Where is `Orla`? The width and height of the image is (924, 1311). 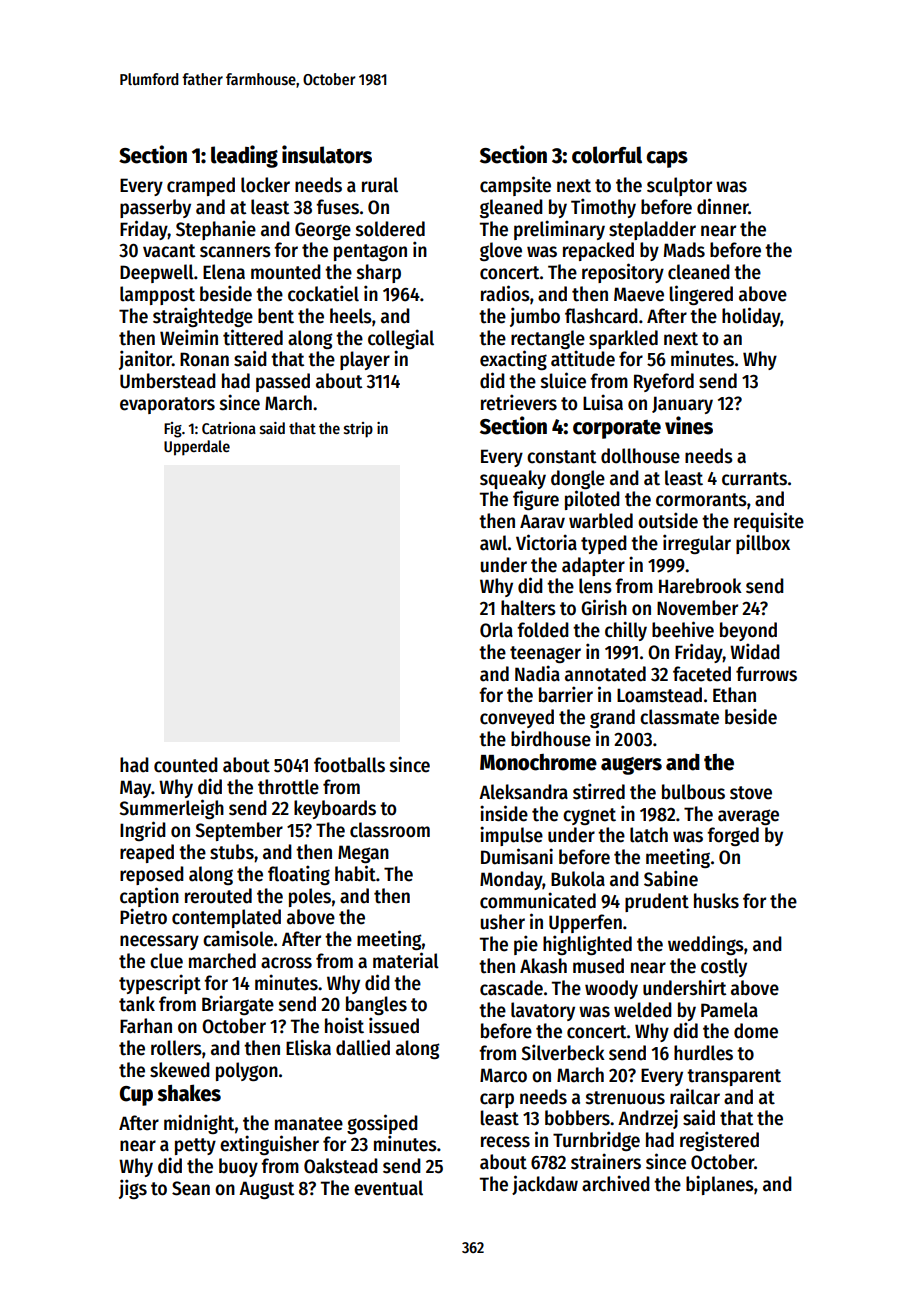 Orla is located at coordinates (496, 630).
